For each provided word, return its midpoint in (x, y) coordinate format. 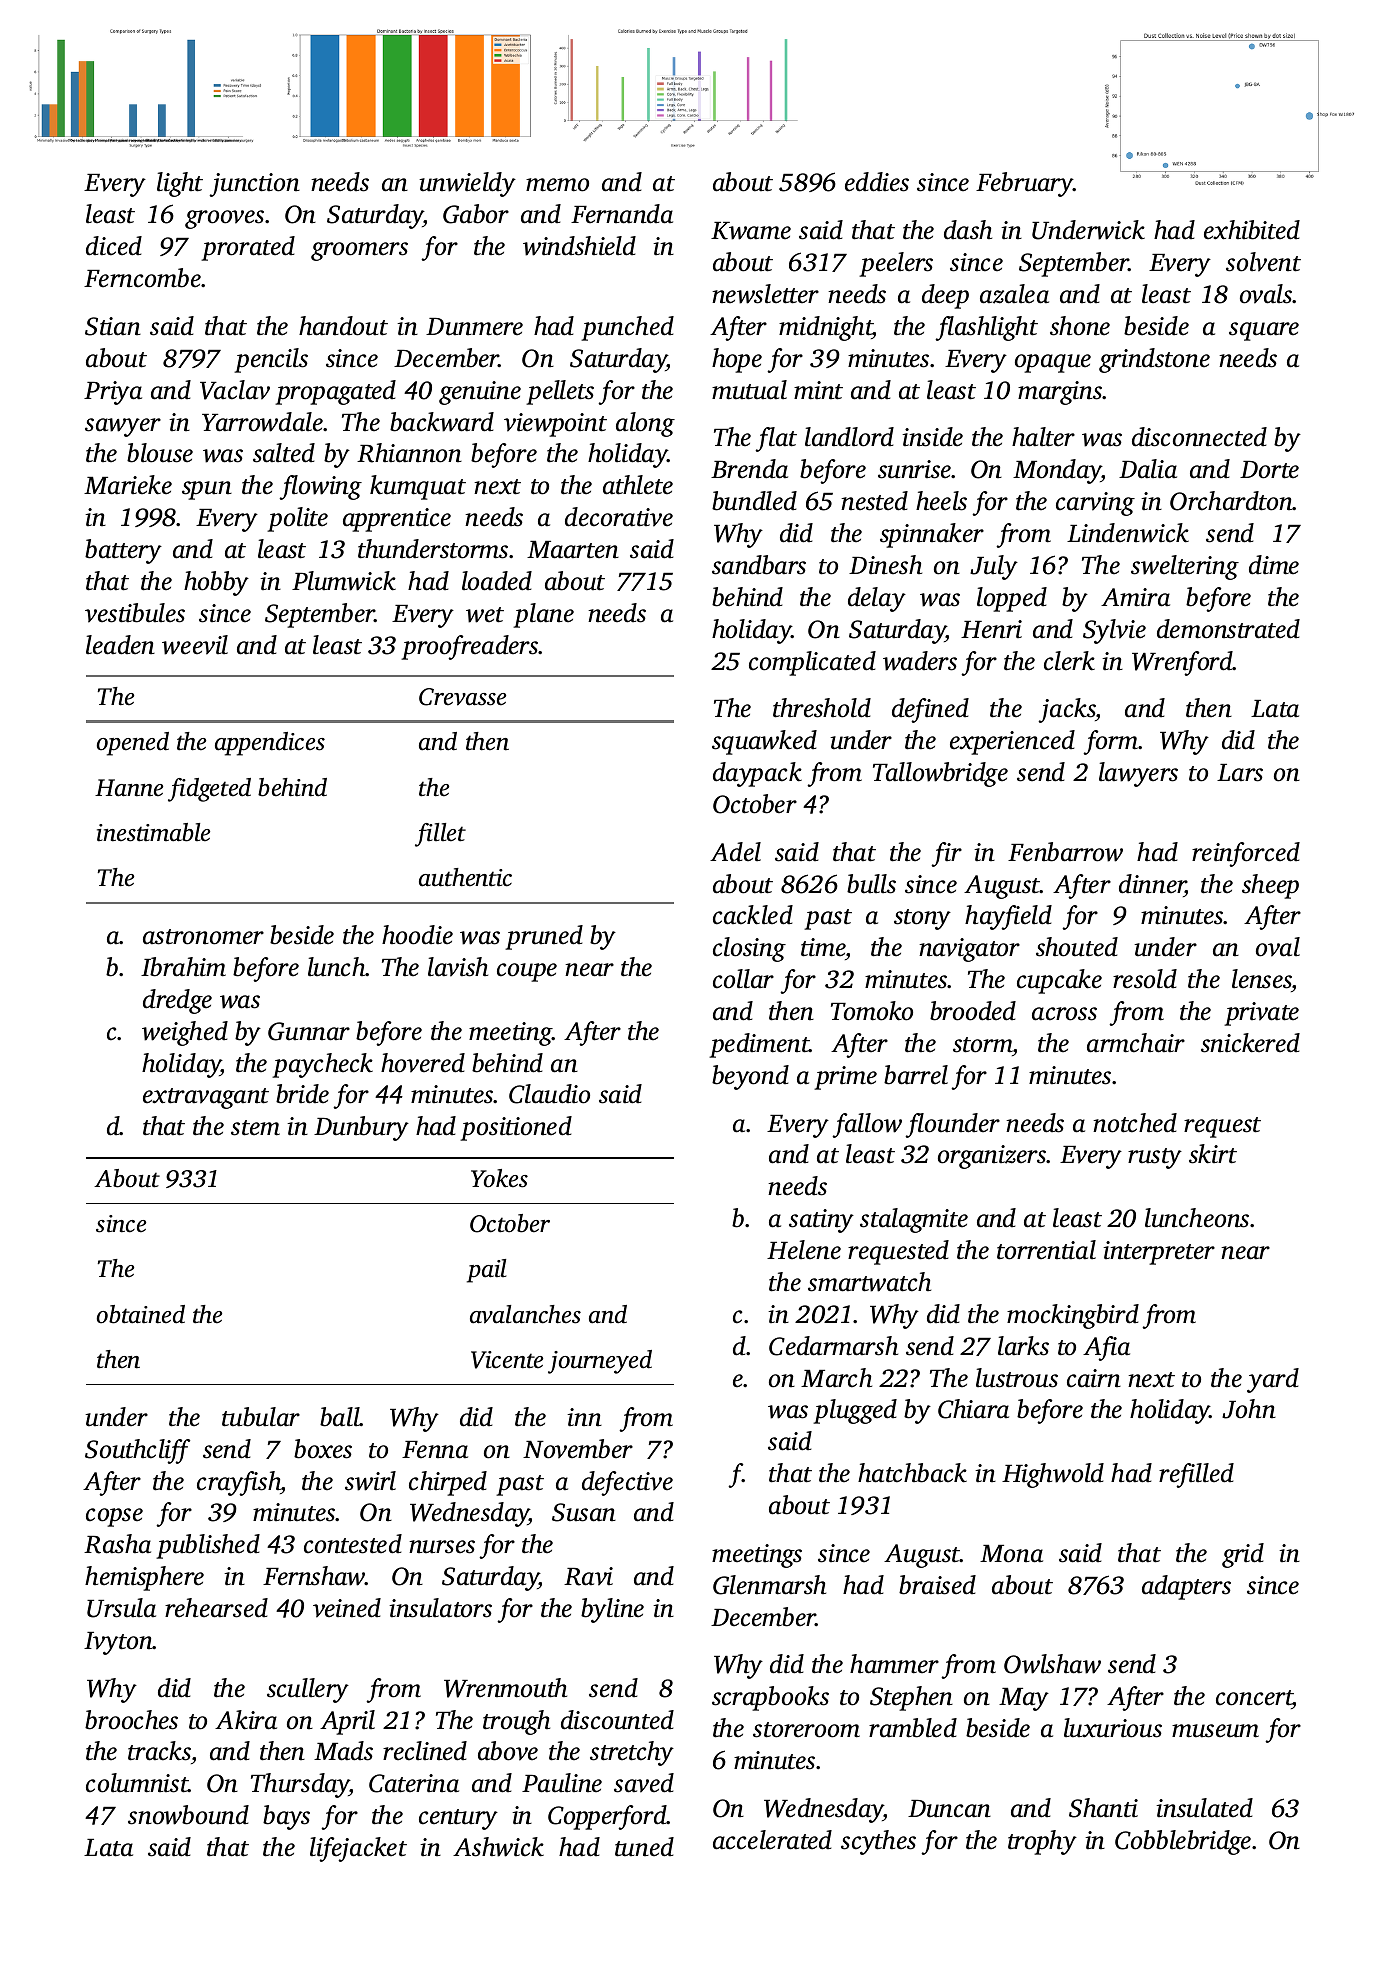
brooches (131, 1720)
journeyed (600, 1362)
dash (968, 230)
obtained (141, 1314)
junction (254, 185)
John (1249, 1409)
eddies (877, 182)
